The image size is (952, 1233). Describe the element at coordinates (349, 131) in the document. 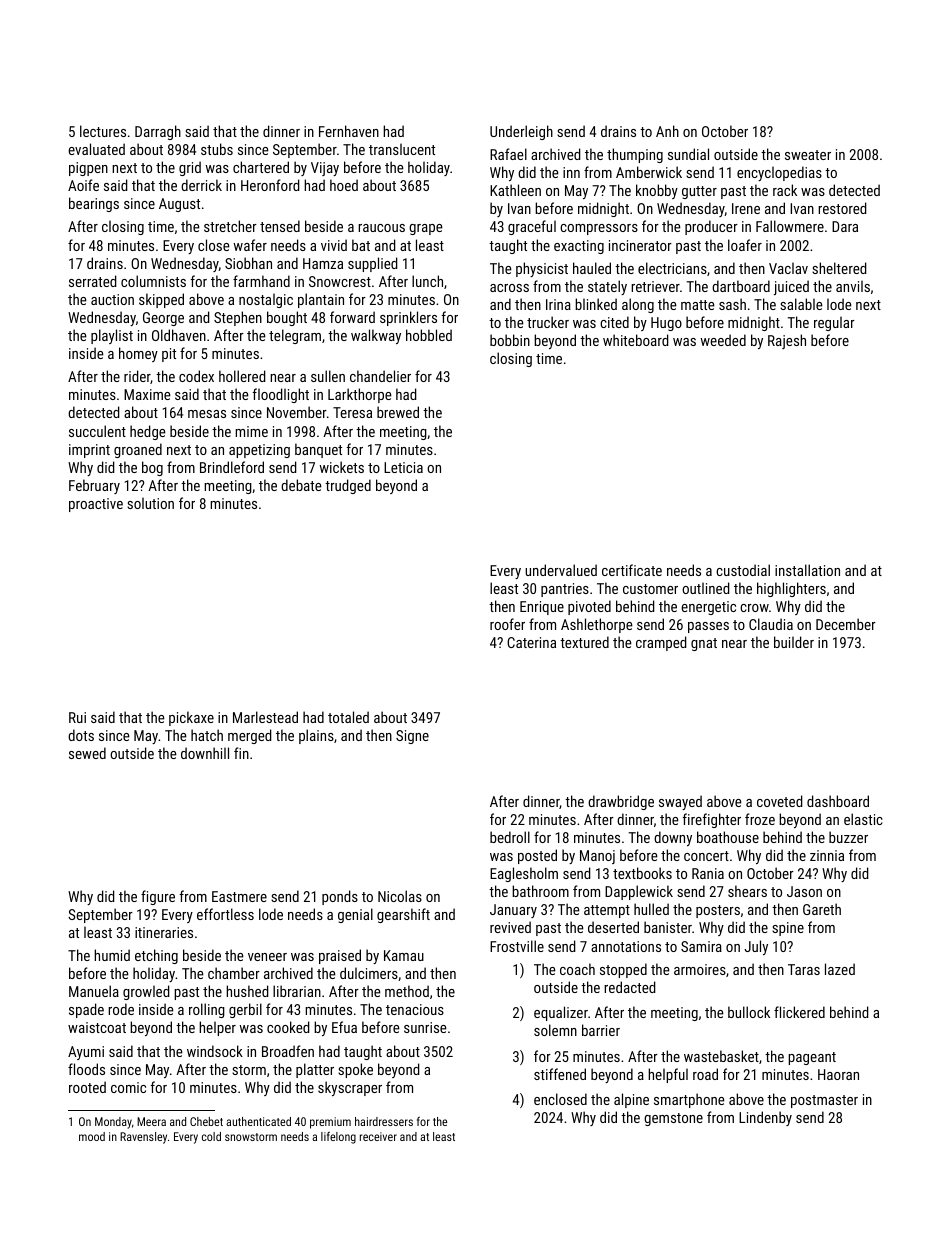

I see `Fernhaven` at that location.
